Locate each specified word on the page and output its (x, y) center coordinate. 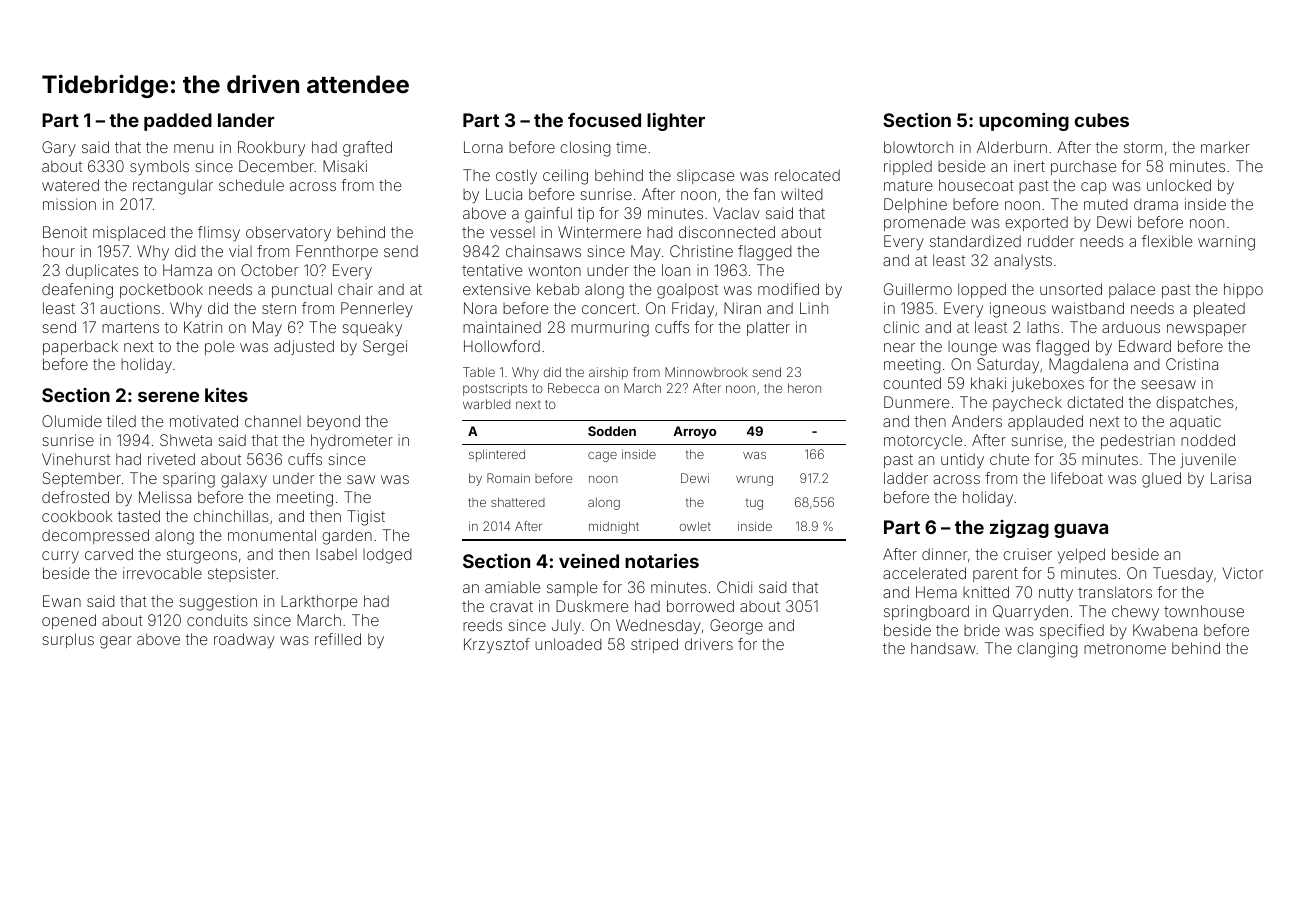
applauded (1045, 422)
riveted (171, 459)
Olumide (72, 421)
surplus (68, 640)
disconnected (727, 232)
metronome (1125, 648)
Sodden (612, 431)
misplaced (129, 233)
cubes (1102, 120)
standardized (975, 241)
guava (1081, 530)
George (736, 627)
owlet (695, 526)
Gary (59, 149)
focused (604, 120)
